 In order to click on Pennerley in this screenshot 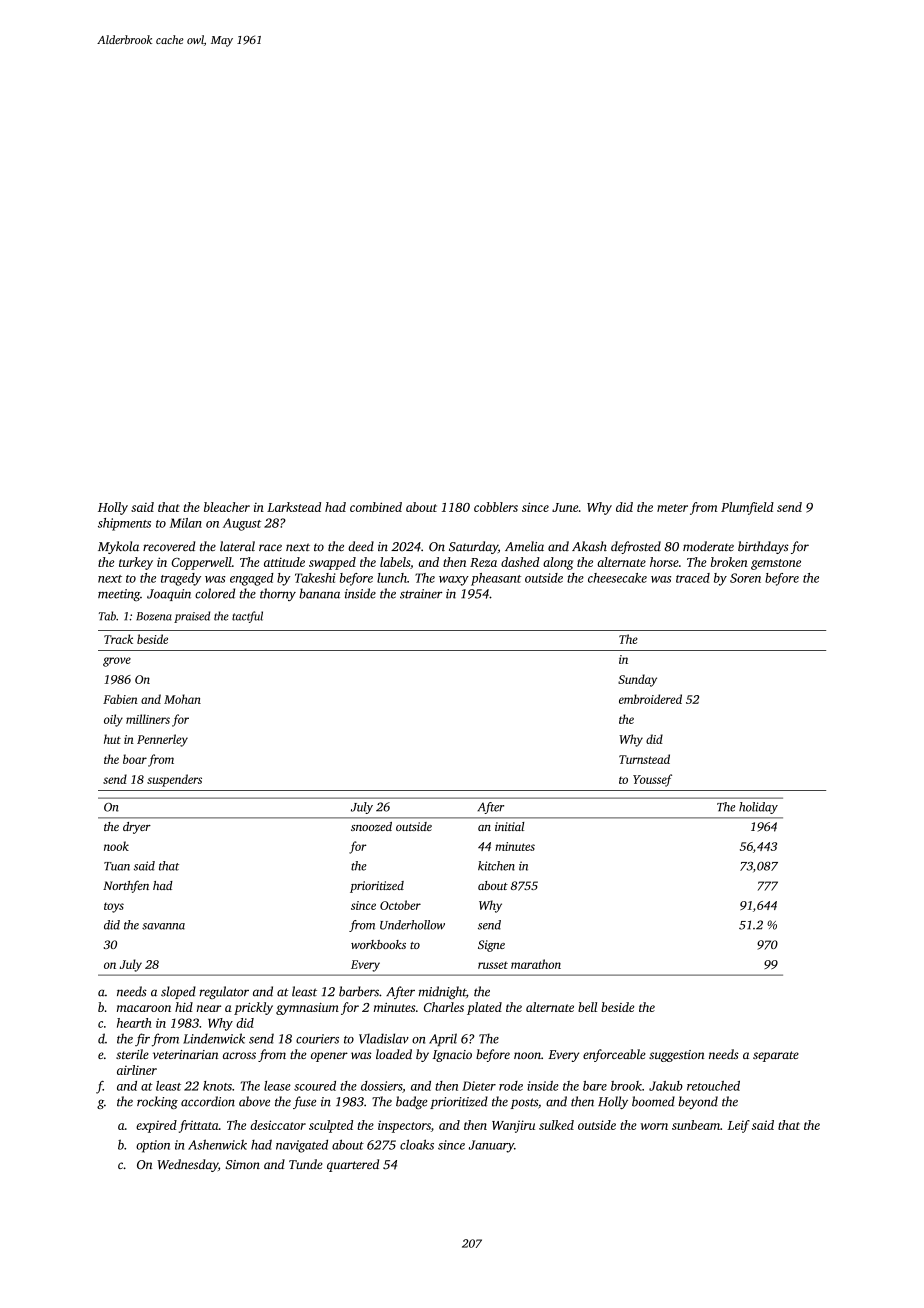, I will do `click(162, 740)`.
